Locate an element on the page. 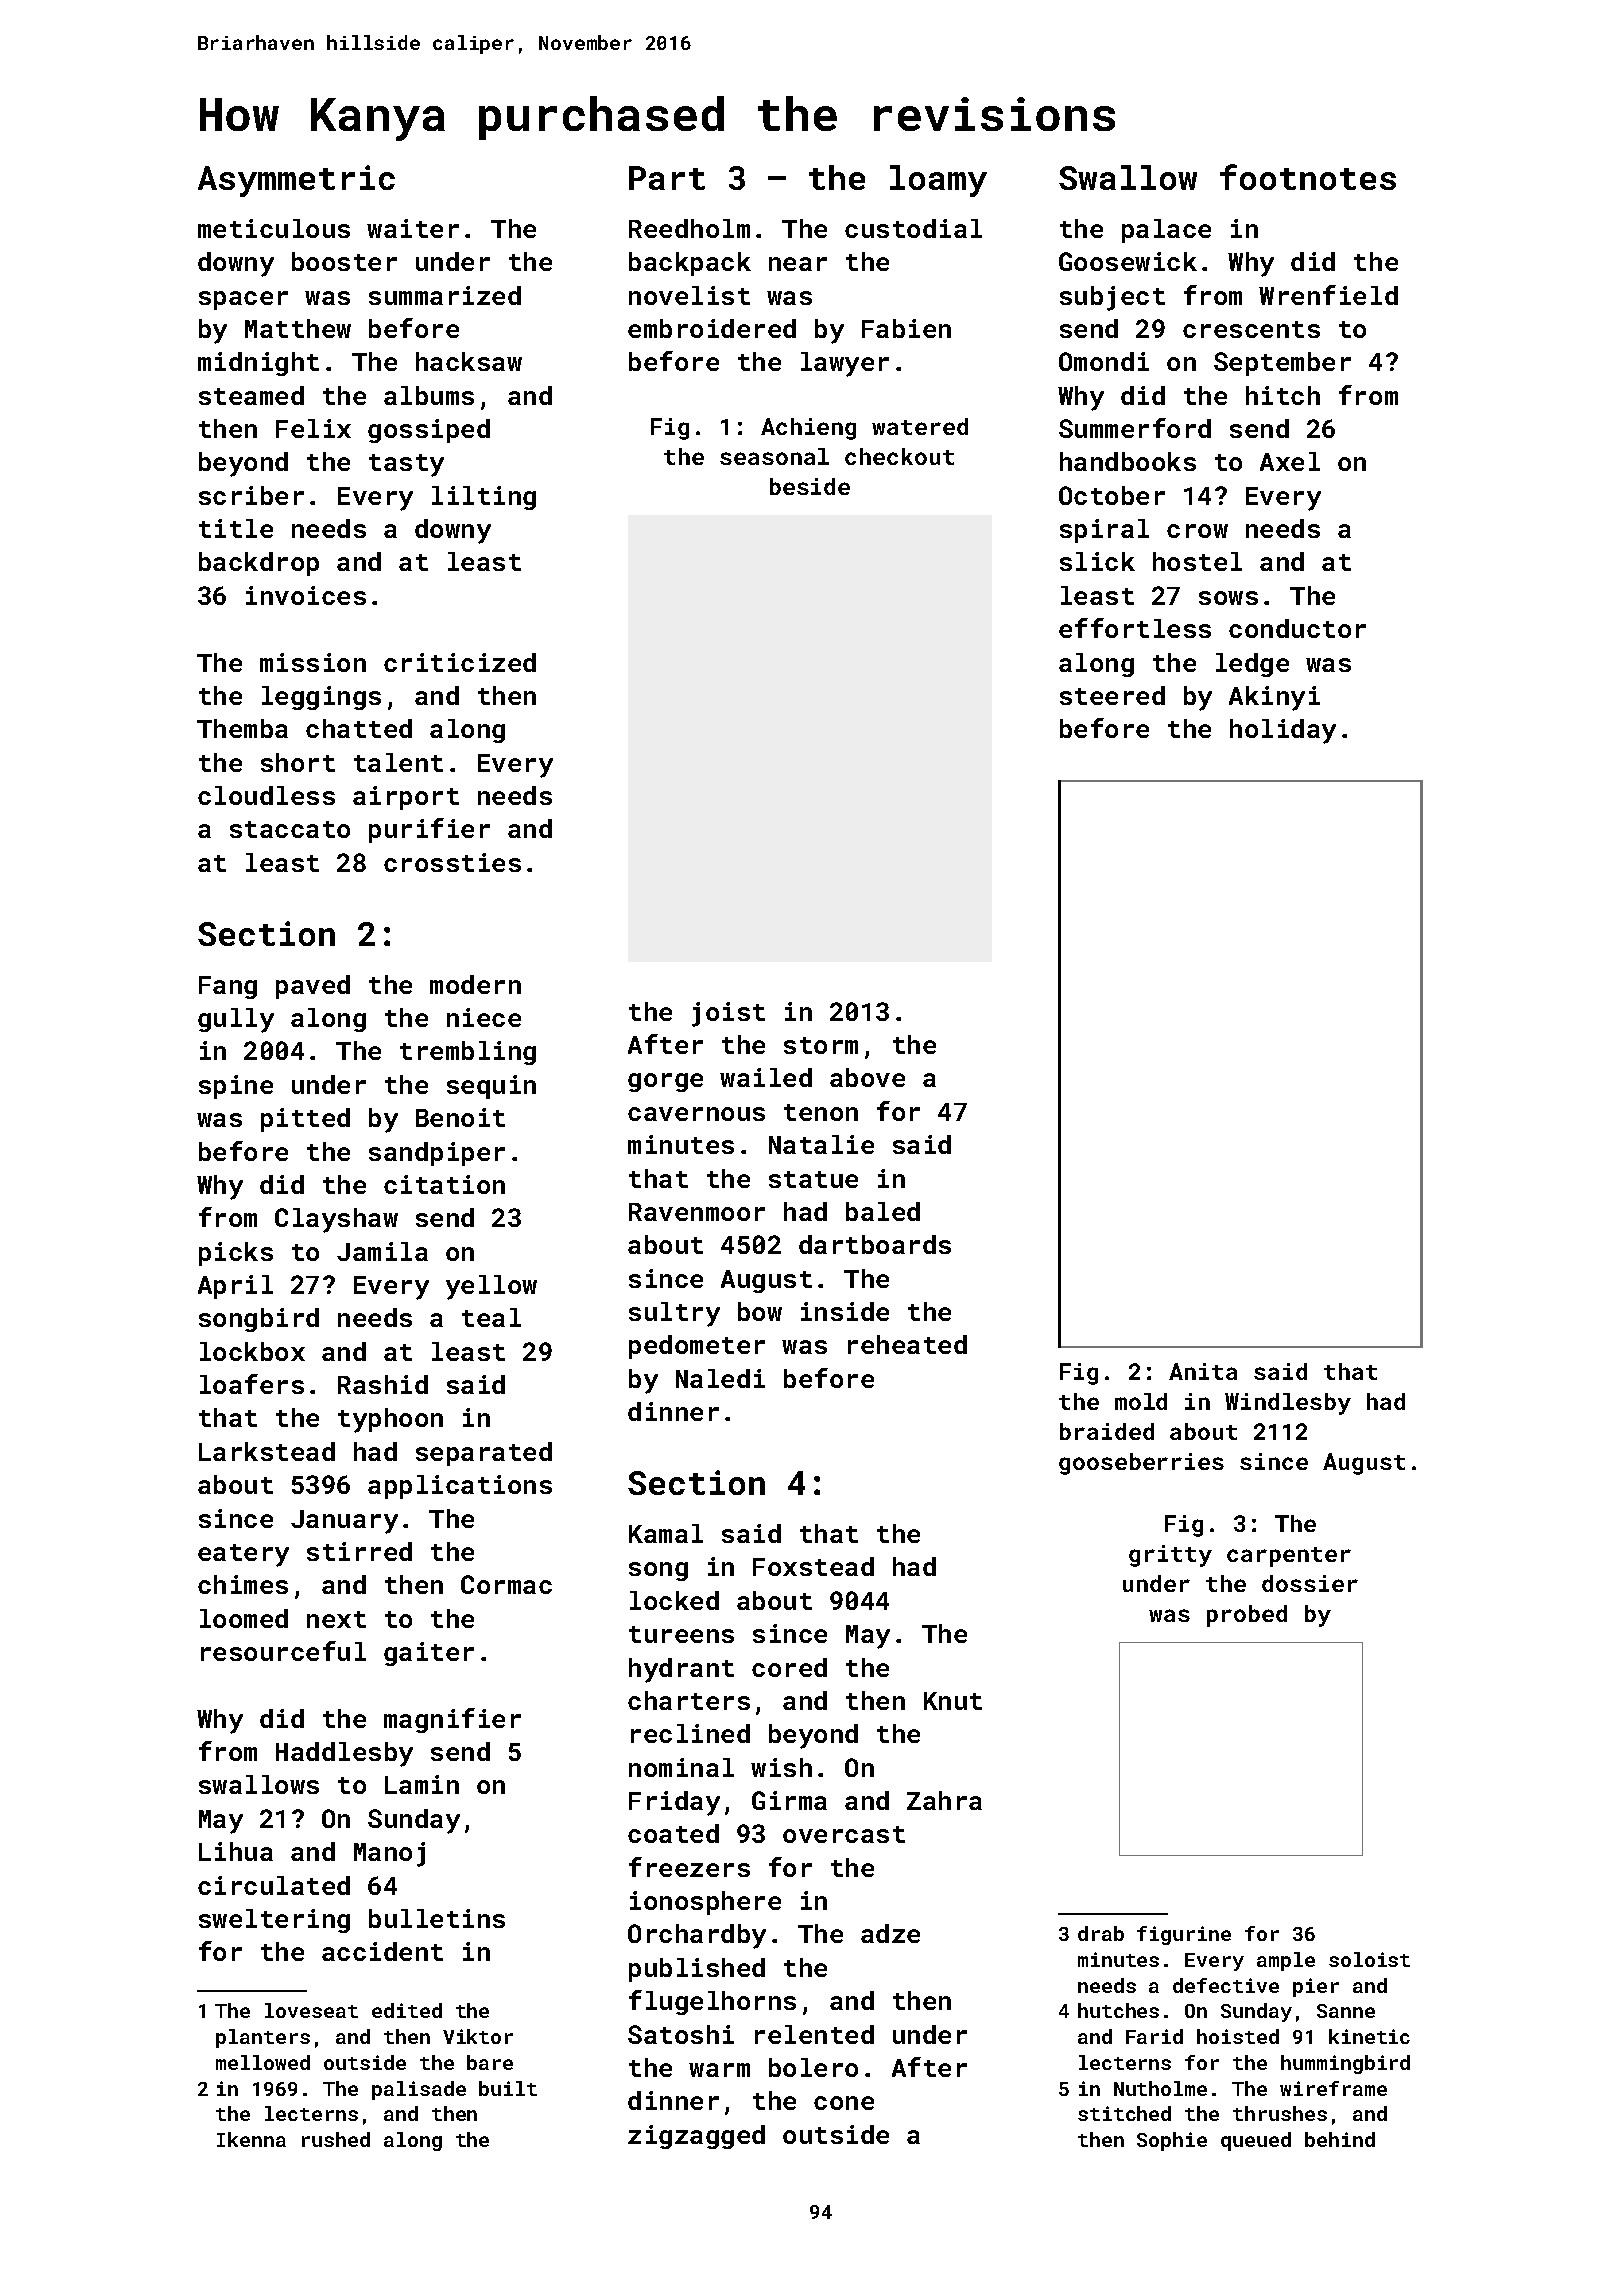 Image resolution: width=1620 pixels, height=2292 pixels. loamy is located at coordinates (938, 181).
